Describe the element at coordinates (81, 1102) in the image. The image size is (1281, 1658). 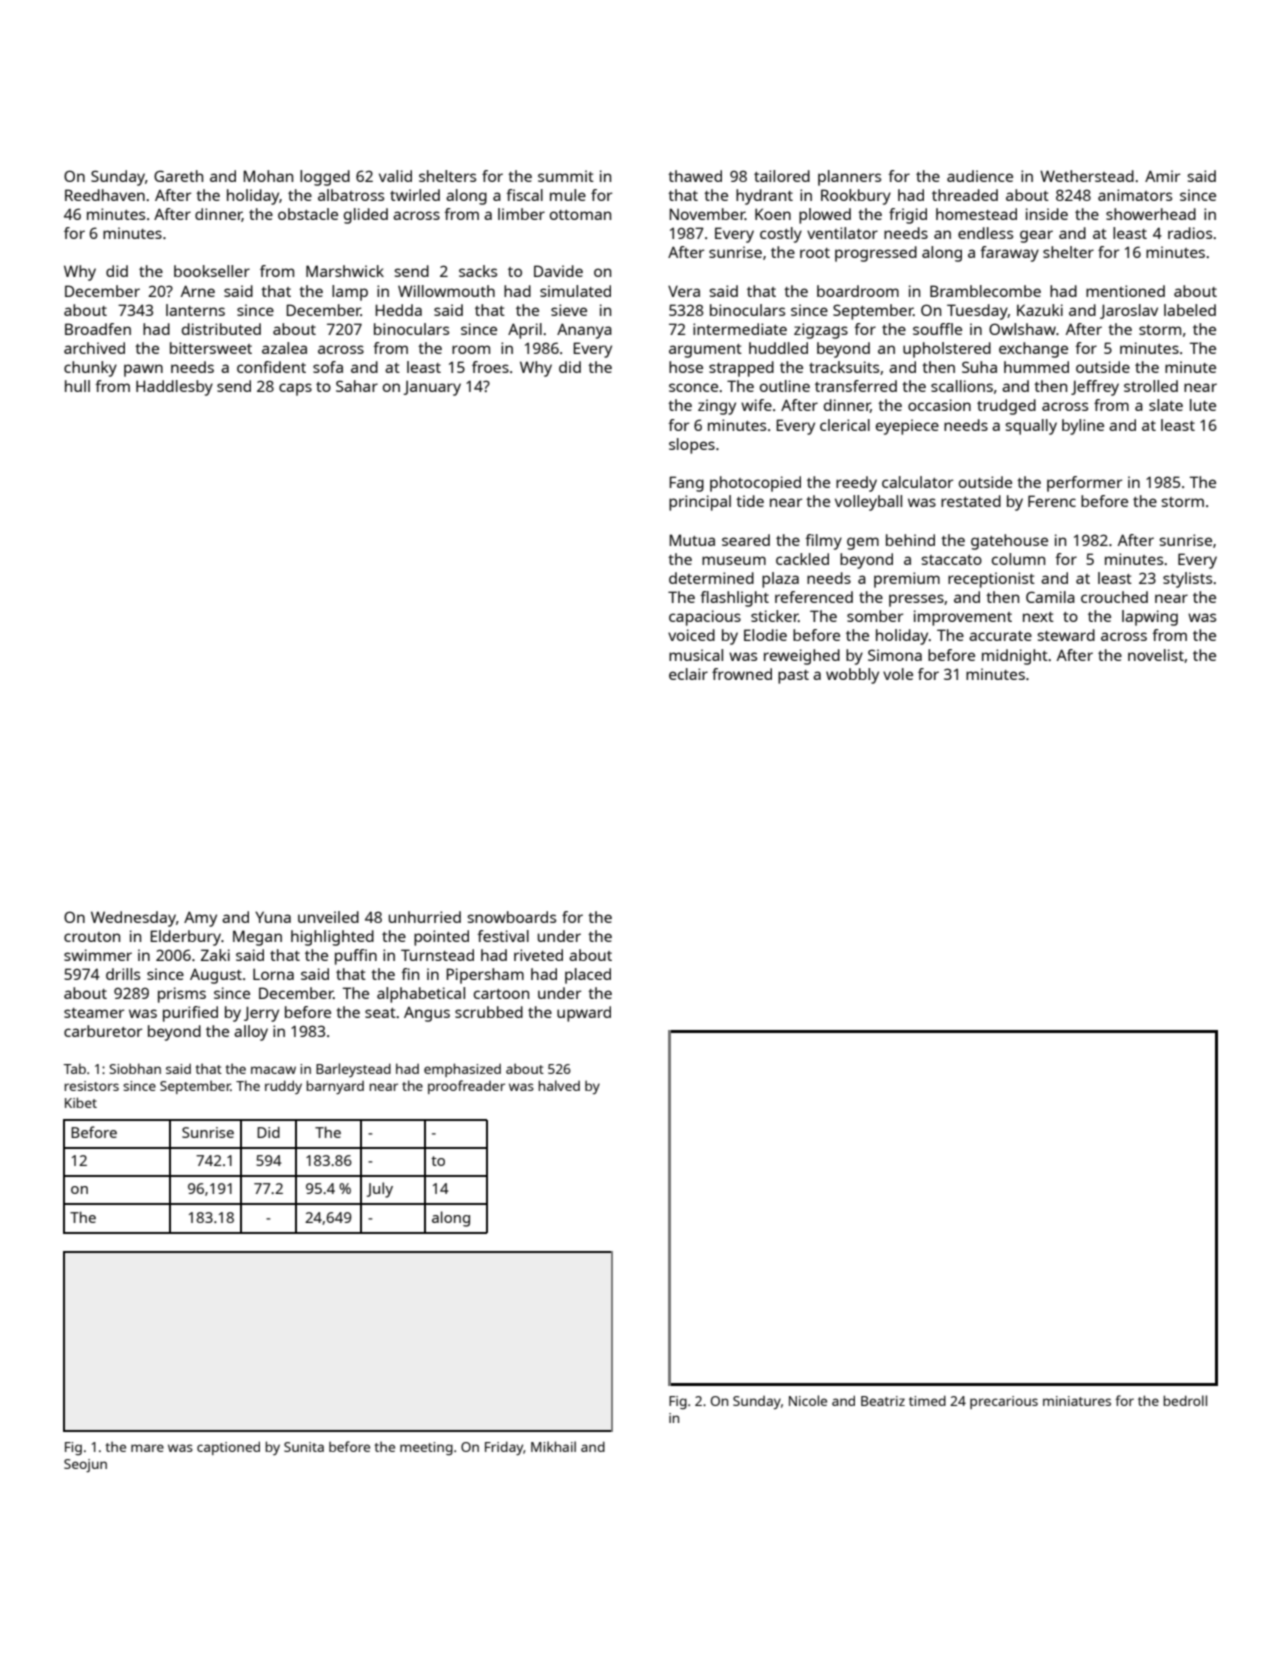
I see `Kibet` at that location.
